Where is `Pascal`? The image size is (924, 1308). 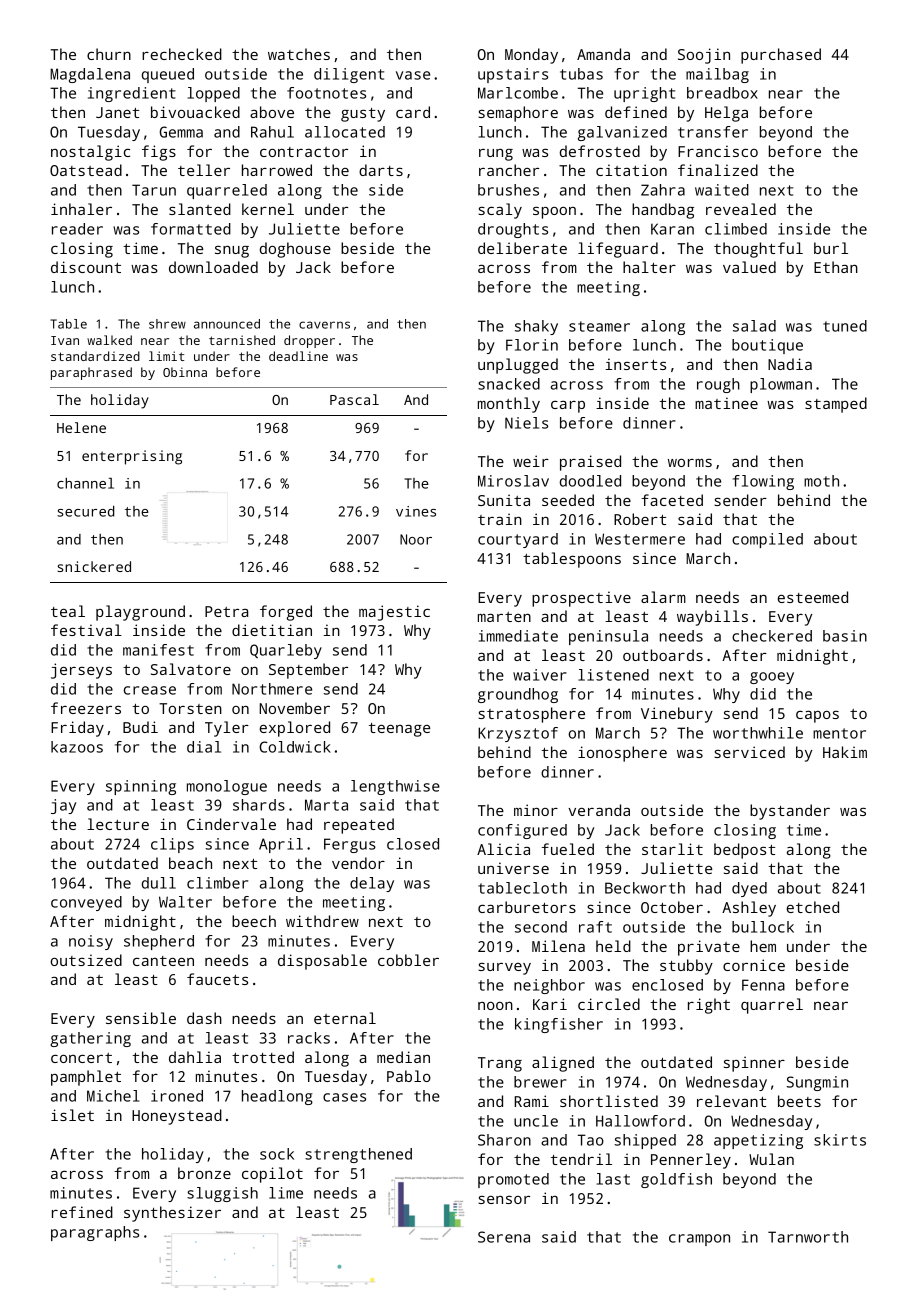 Pascal is located at coordinates (354, 399).
